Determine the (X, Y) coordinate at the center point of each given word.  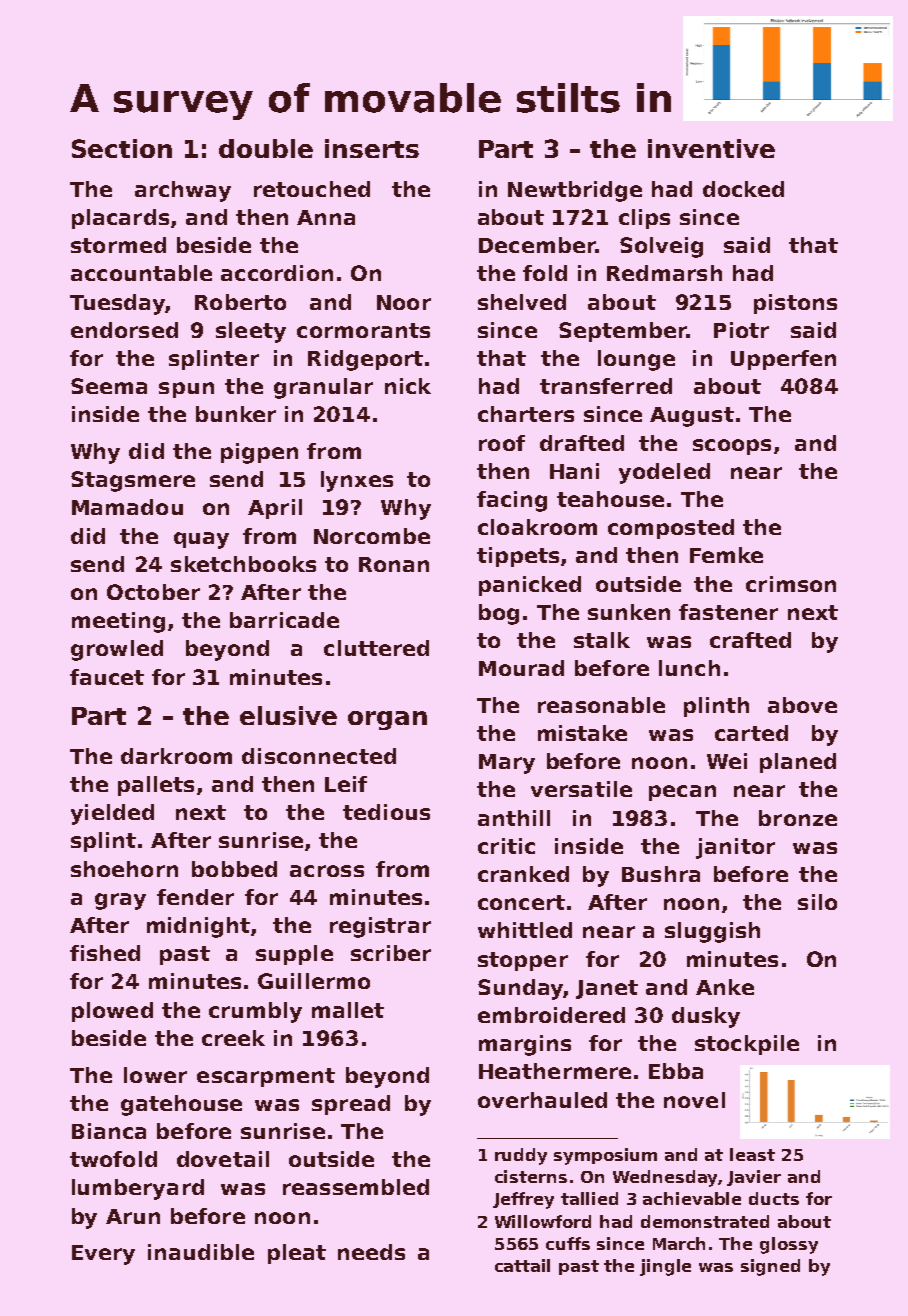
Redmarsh (664, 273)
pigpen (259, 453)
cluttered (376, 648)
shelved (522, 302)
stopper (523, 961)
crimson (791, 584)
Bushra (661, 874)
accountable (141, 273)
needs (371, 1252)
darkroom (176, 756)
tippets (518, 557)
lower (155, 1075)
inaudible (201, 1252)
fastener (728, 612)
